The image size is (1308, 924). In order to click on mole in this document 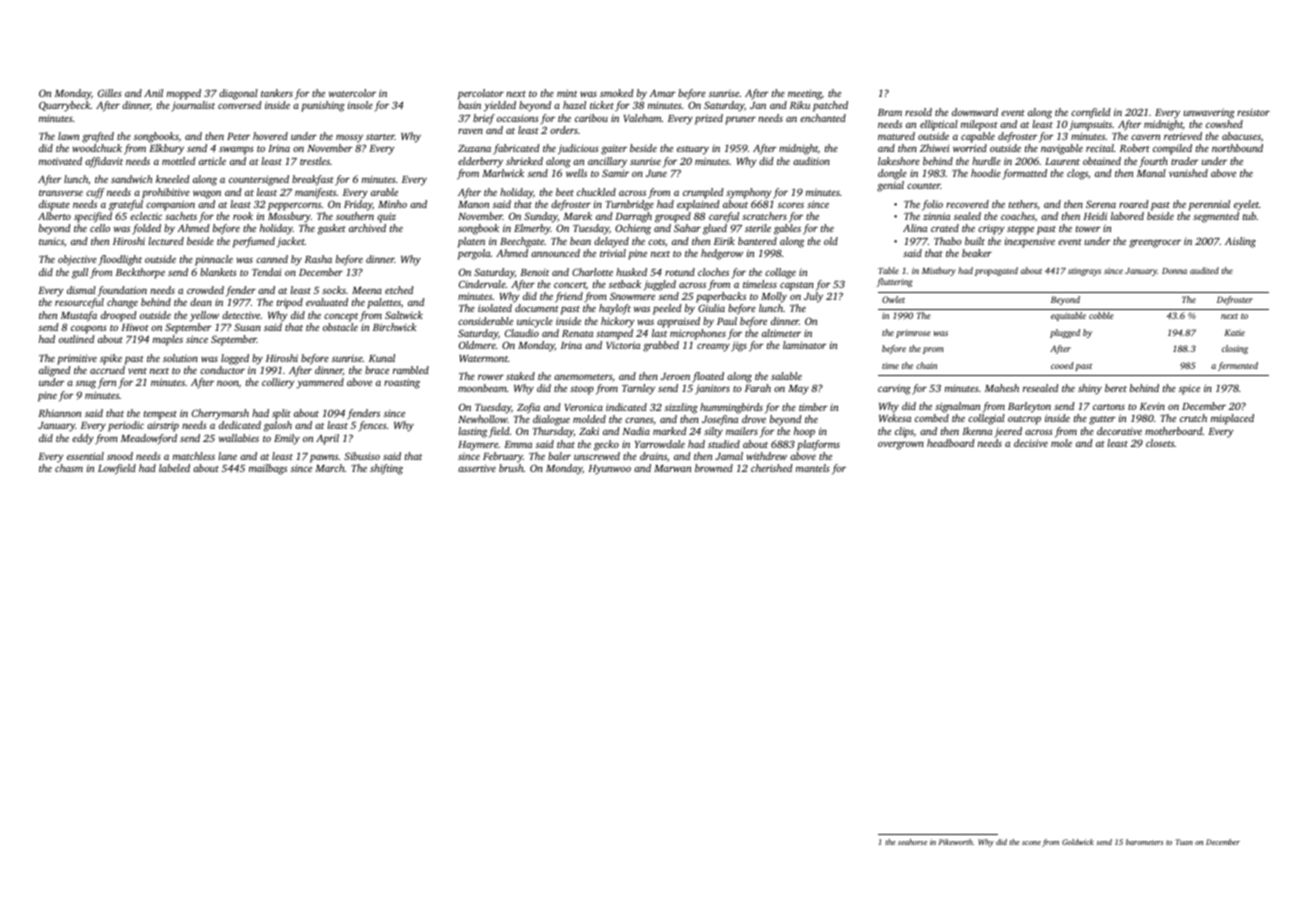, I will do `click(1061, 443)`.
